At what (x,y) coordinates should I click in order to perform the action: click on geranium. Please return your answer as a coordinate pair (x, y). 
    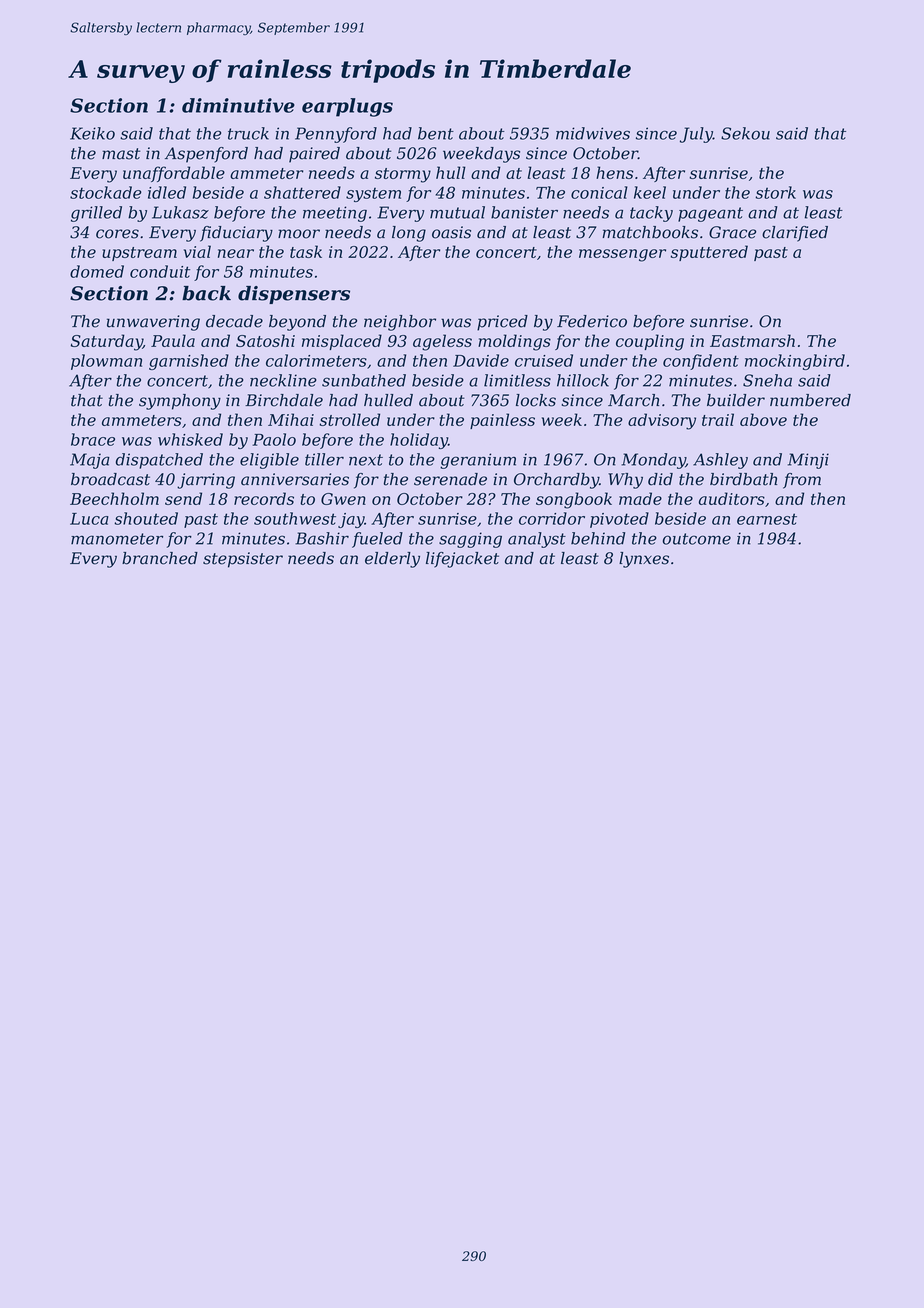
    Looking at the image, I should click on (478, 461).
